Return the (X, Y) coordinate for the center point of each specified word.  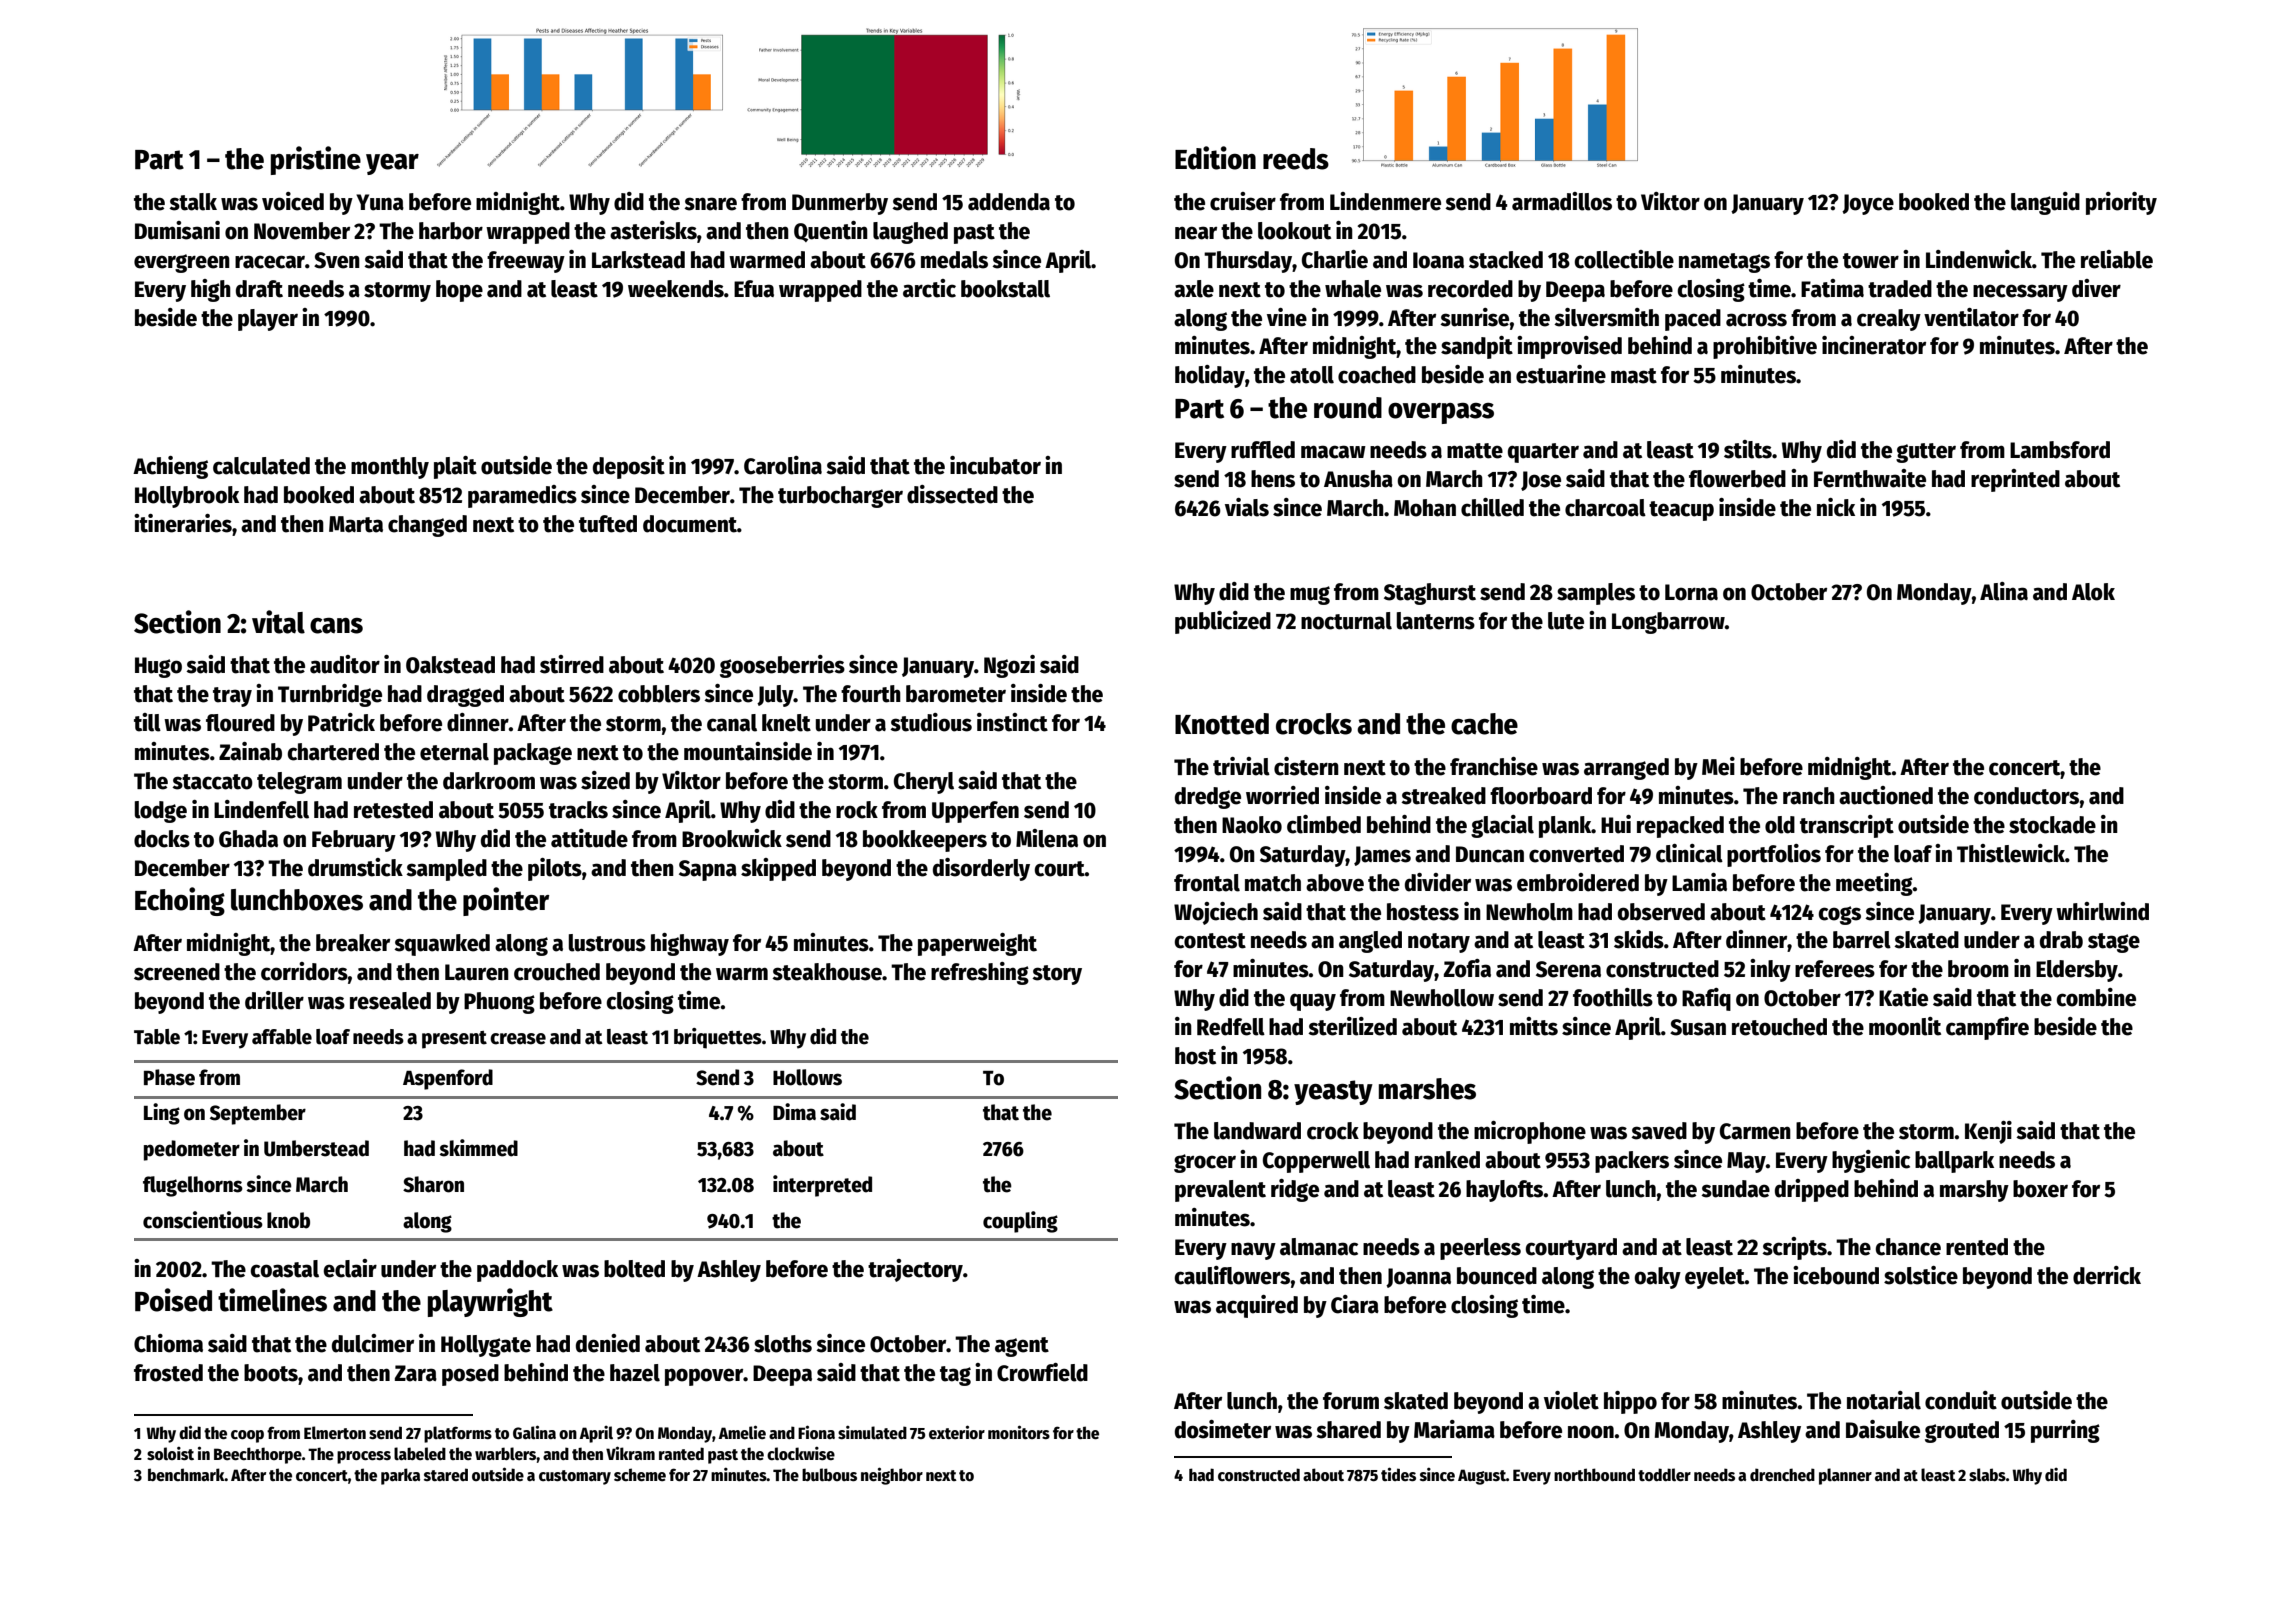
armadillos (1562, 201)
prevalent (1220, 1191)
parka (400, 1476)
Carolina (783, 465)
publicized (1223, 622)
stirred (572, 664)
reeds (1296, 159)
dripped (1812, 1190)
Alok (2093, 592)
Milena (1047, 838)
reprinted (2015, 480)
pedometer (192, 1150)
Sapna (708, 870)
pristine (316, 160)
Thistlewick (2011, 853)
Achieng (170, 467)
